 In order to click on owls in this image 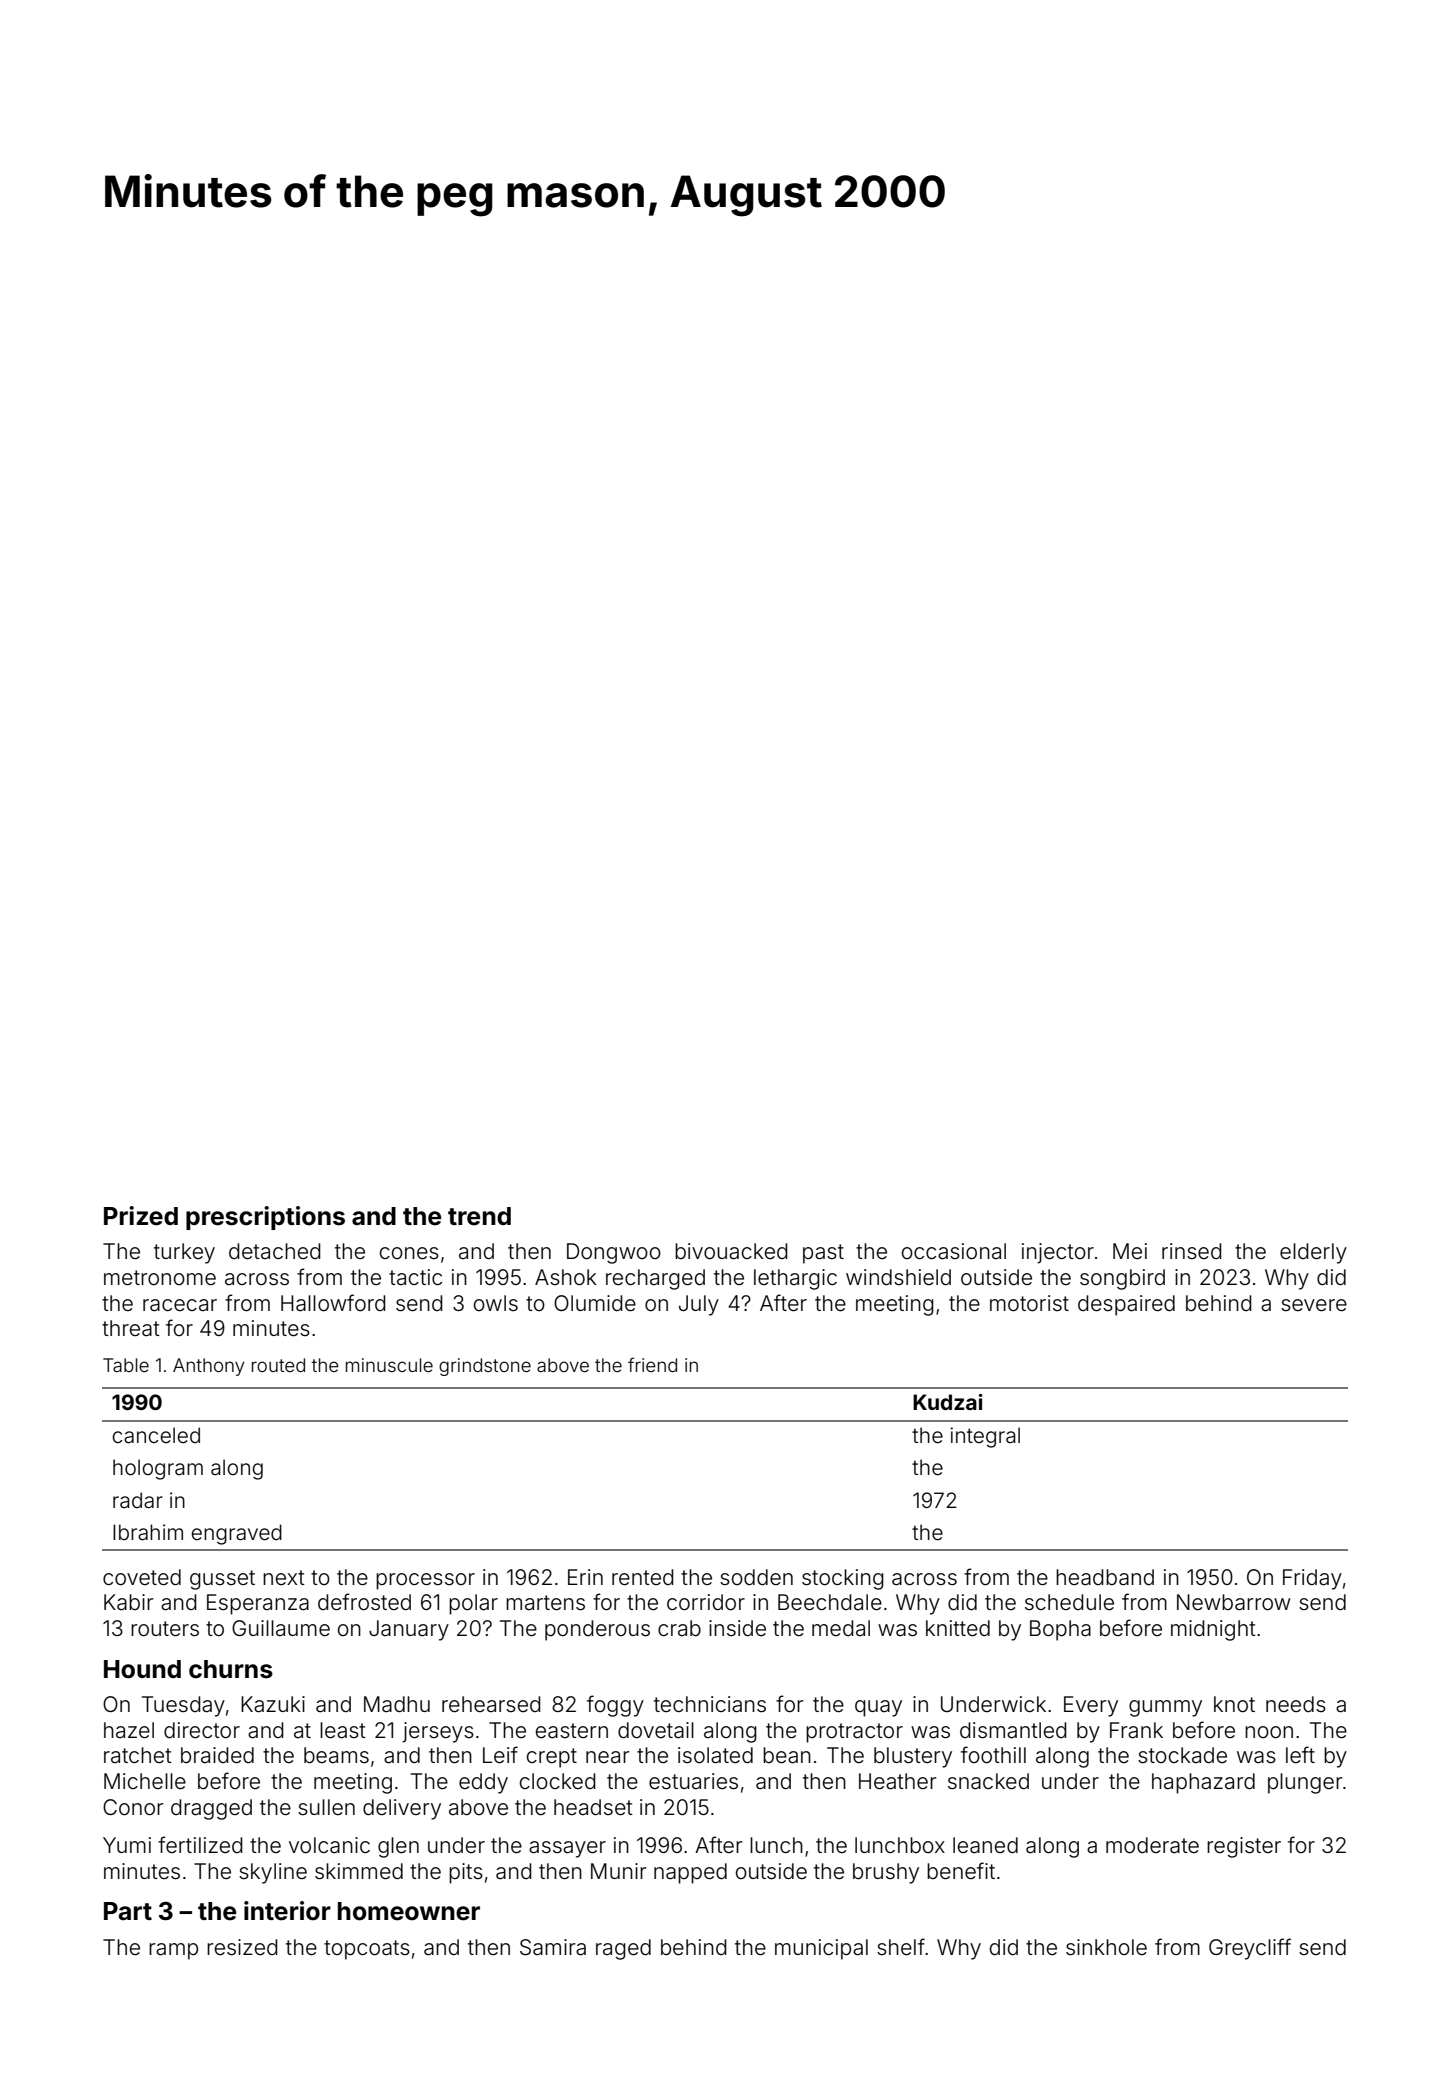, I will do `click(496, 1303)`.
